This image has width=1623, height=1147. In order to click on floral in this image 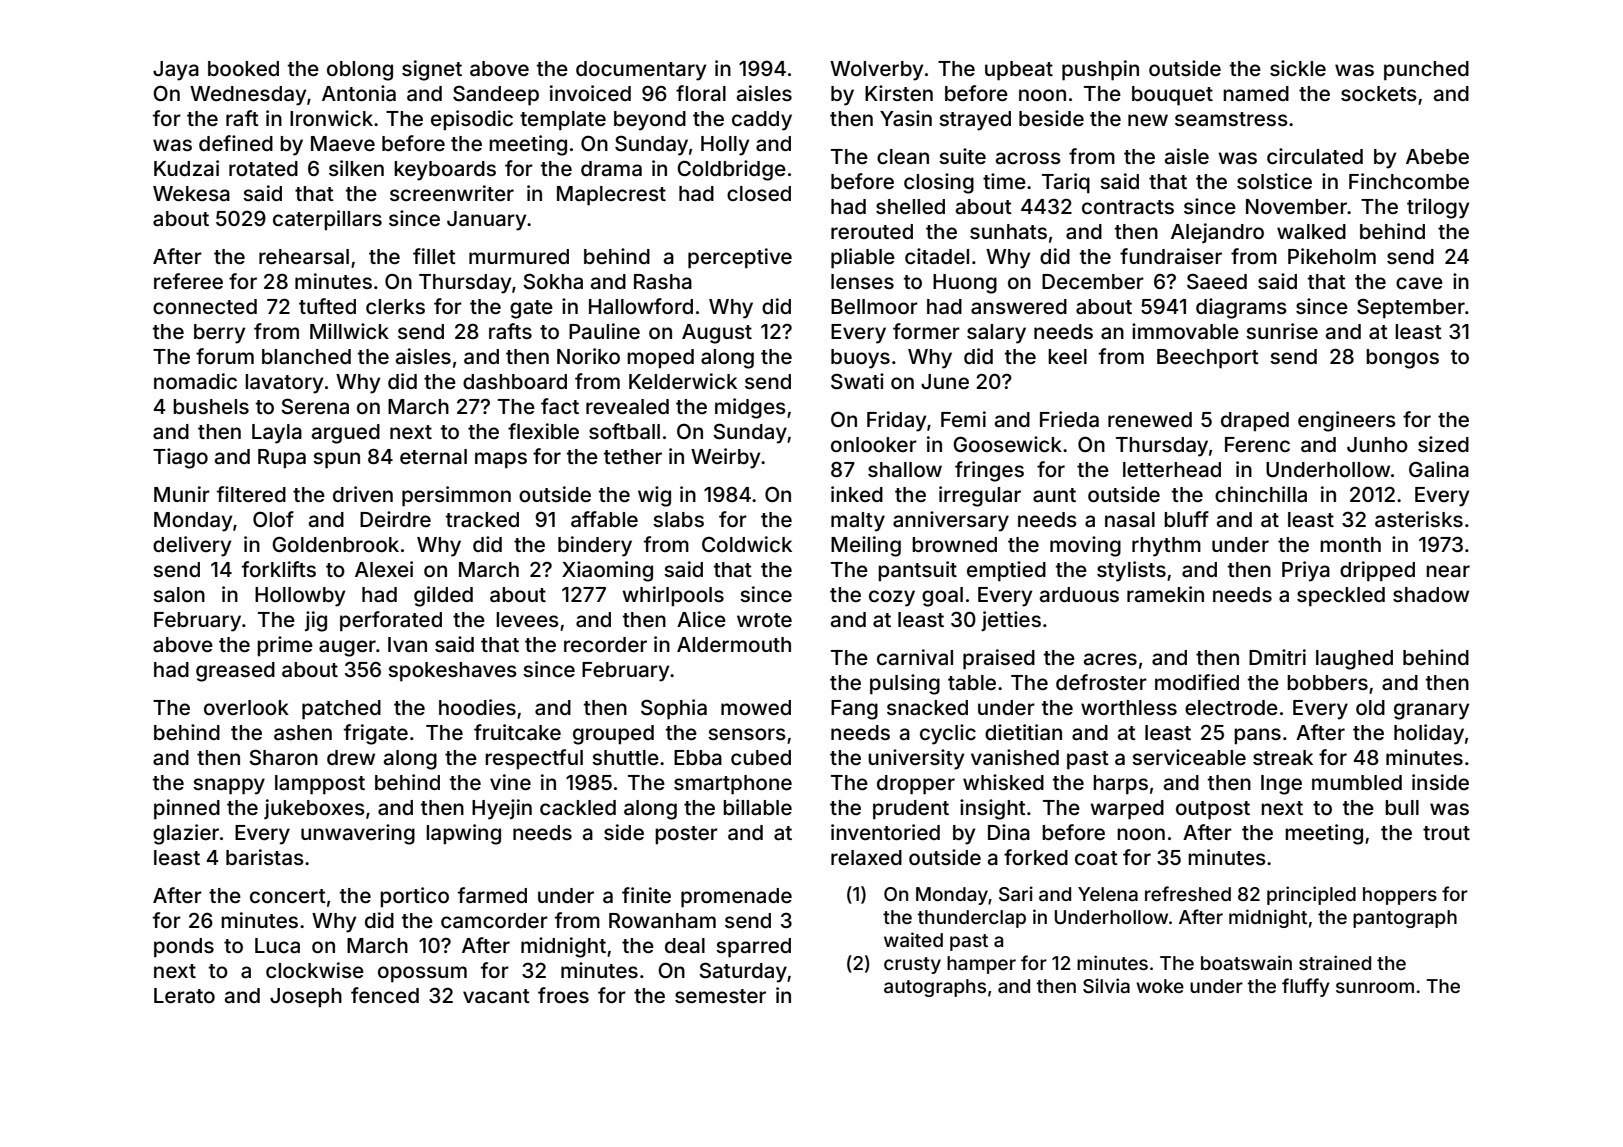, I will do `click(701, 93)`.
